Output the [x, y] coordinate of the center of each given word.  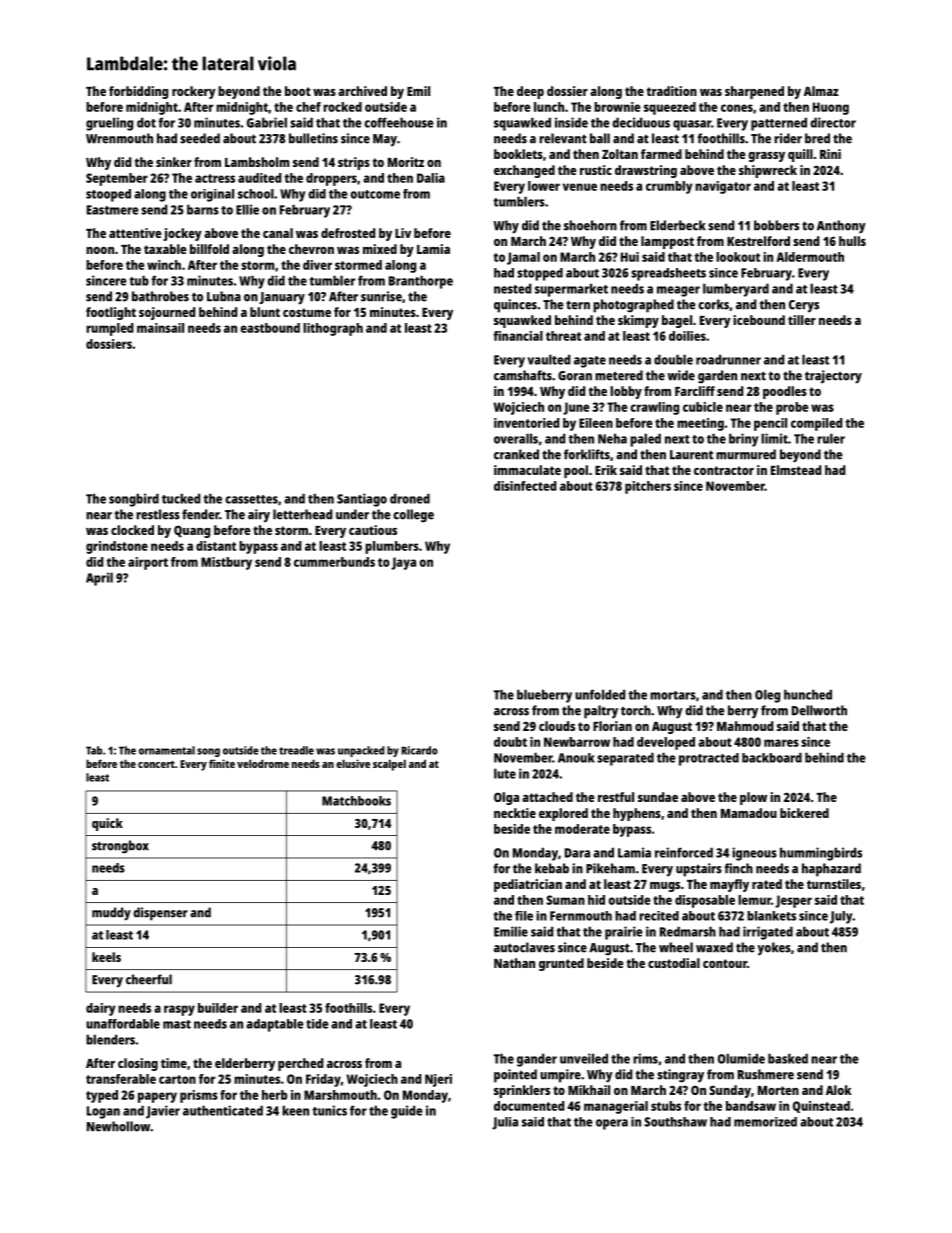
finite [222, 763]
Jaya [403, 563]
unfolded [600, 694]
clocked [132, 530]
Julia [505, 1123]
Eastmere [113, 210]
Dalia [431, 178]
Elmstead [796, 470]
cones [737, 108]
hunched [808, 694]
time [174, 1063]
